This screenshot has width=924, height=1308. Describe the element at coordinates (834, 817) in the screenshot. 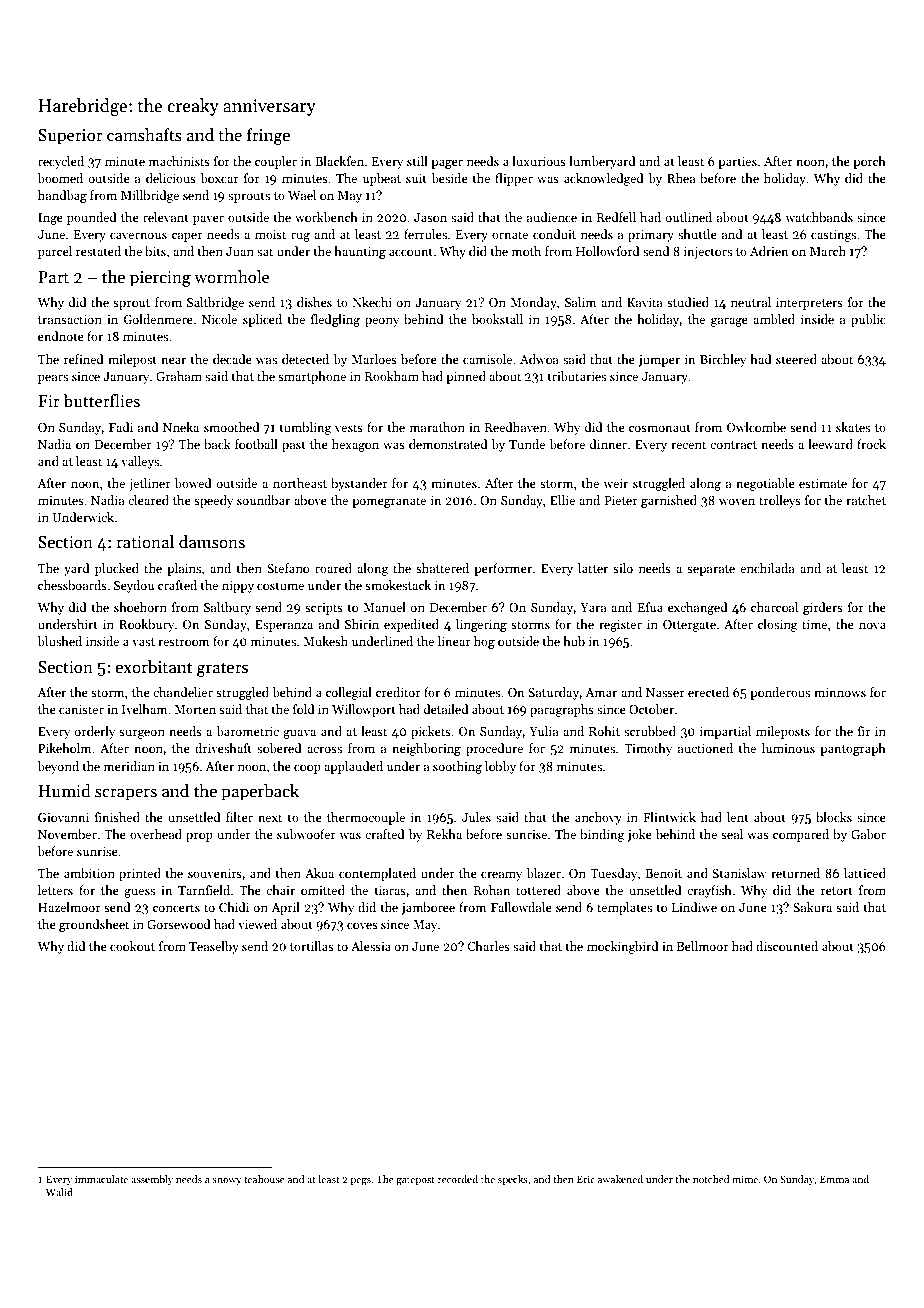

I see `blocks` at that location.
